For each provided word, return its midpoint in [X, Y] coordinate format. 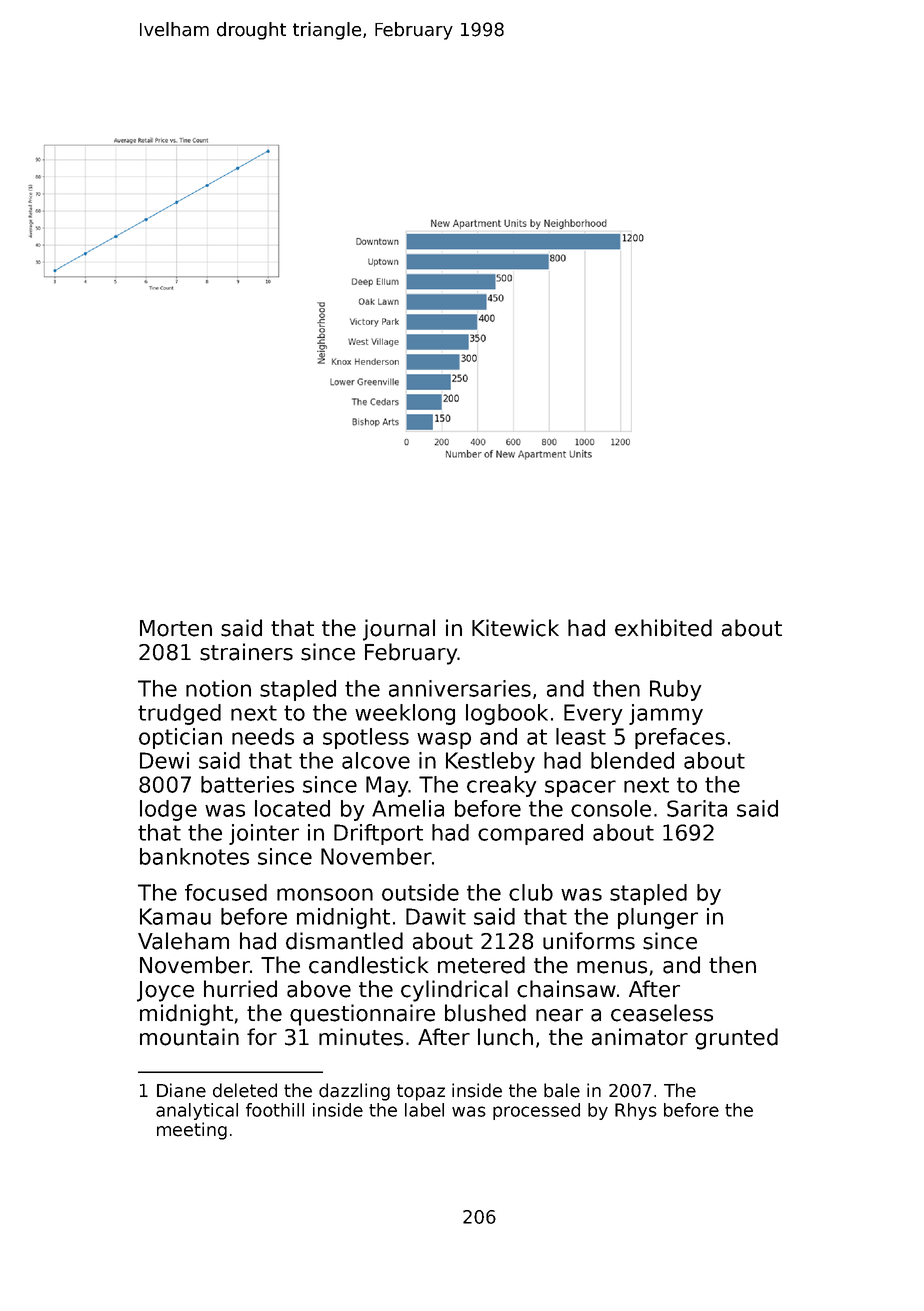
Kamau [175, 916]
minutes [361, 1037]
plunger [658, 918]
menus [612, 967]
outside [420, 892]
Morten [176, 628]
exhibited [663, 628]
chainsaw [566, 989]
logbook [507, 714]
